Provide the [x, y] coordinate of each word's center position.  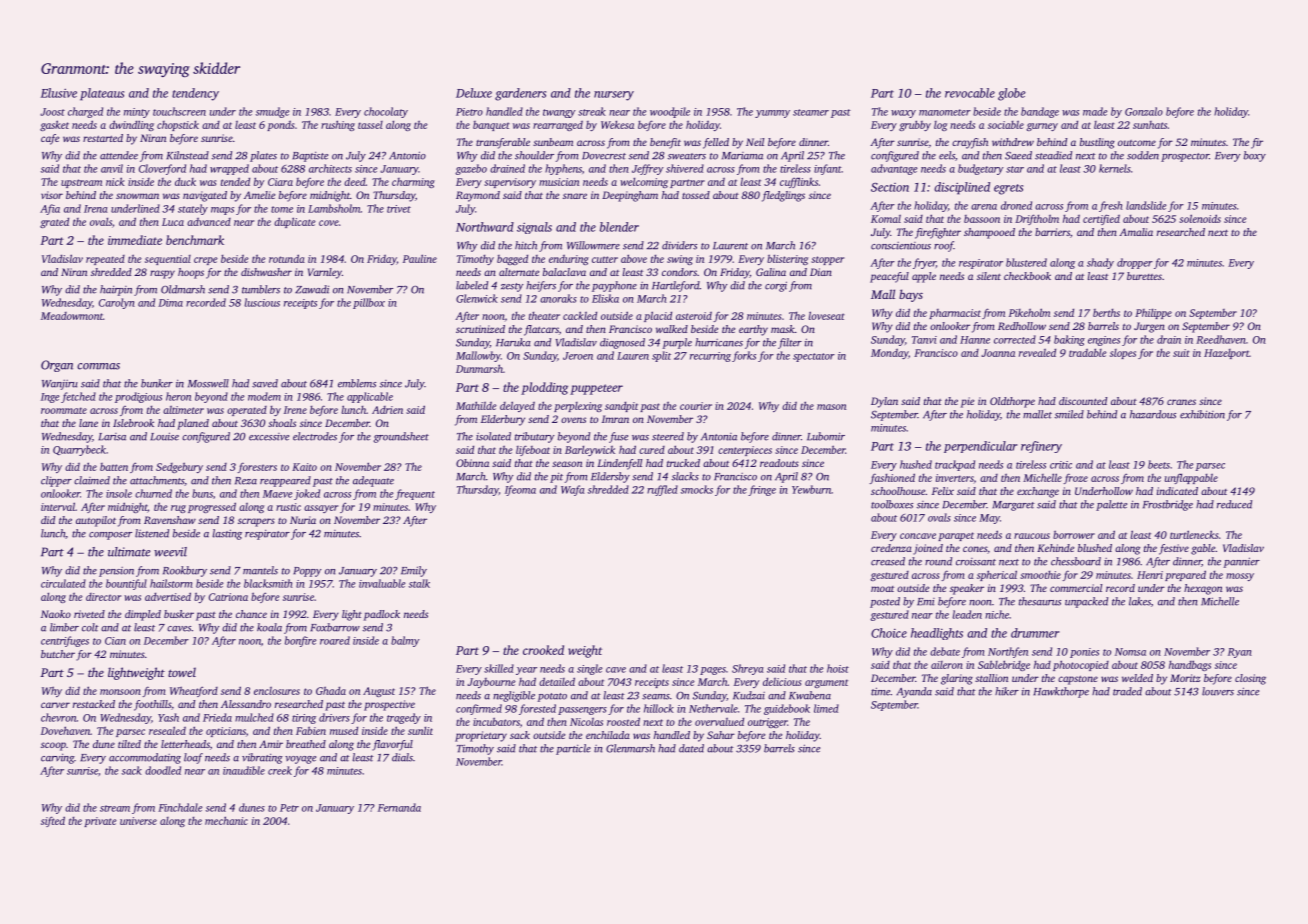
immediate [135, 240]
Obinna [472, 463]
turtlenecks [1194, 534]
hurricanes [719, 342]
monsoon [120, 692]
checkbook [1027, 276]
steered [668, 436]
